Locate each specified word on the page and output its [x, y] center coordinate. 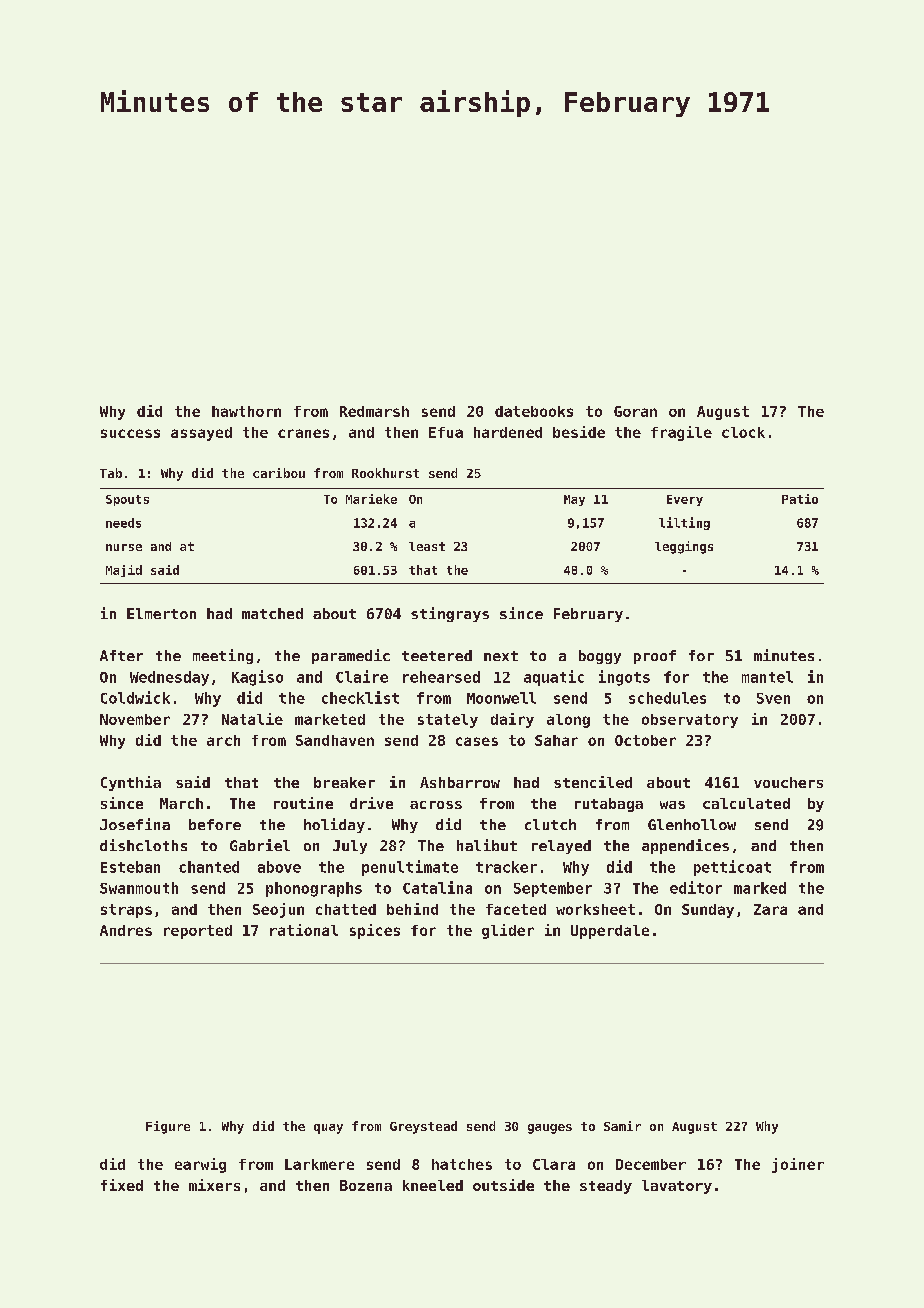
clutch [550, 824]
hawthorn [246, 411]
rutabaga [609, 805]
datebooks [534, 411]
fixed [122, 1185]
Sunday [708, 911]
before [215, 824]
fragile [681, 433]
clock [743, 432]
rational [304, 930]
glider [508, 931]
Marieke [371, 499]
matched [272, 613]
